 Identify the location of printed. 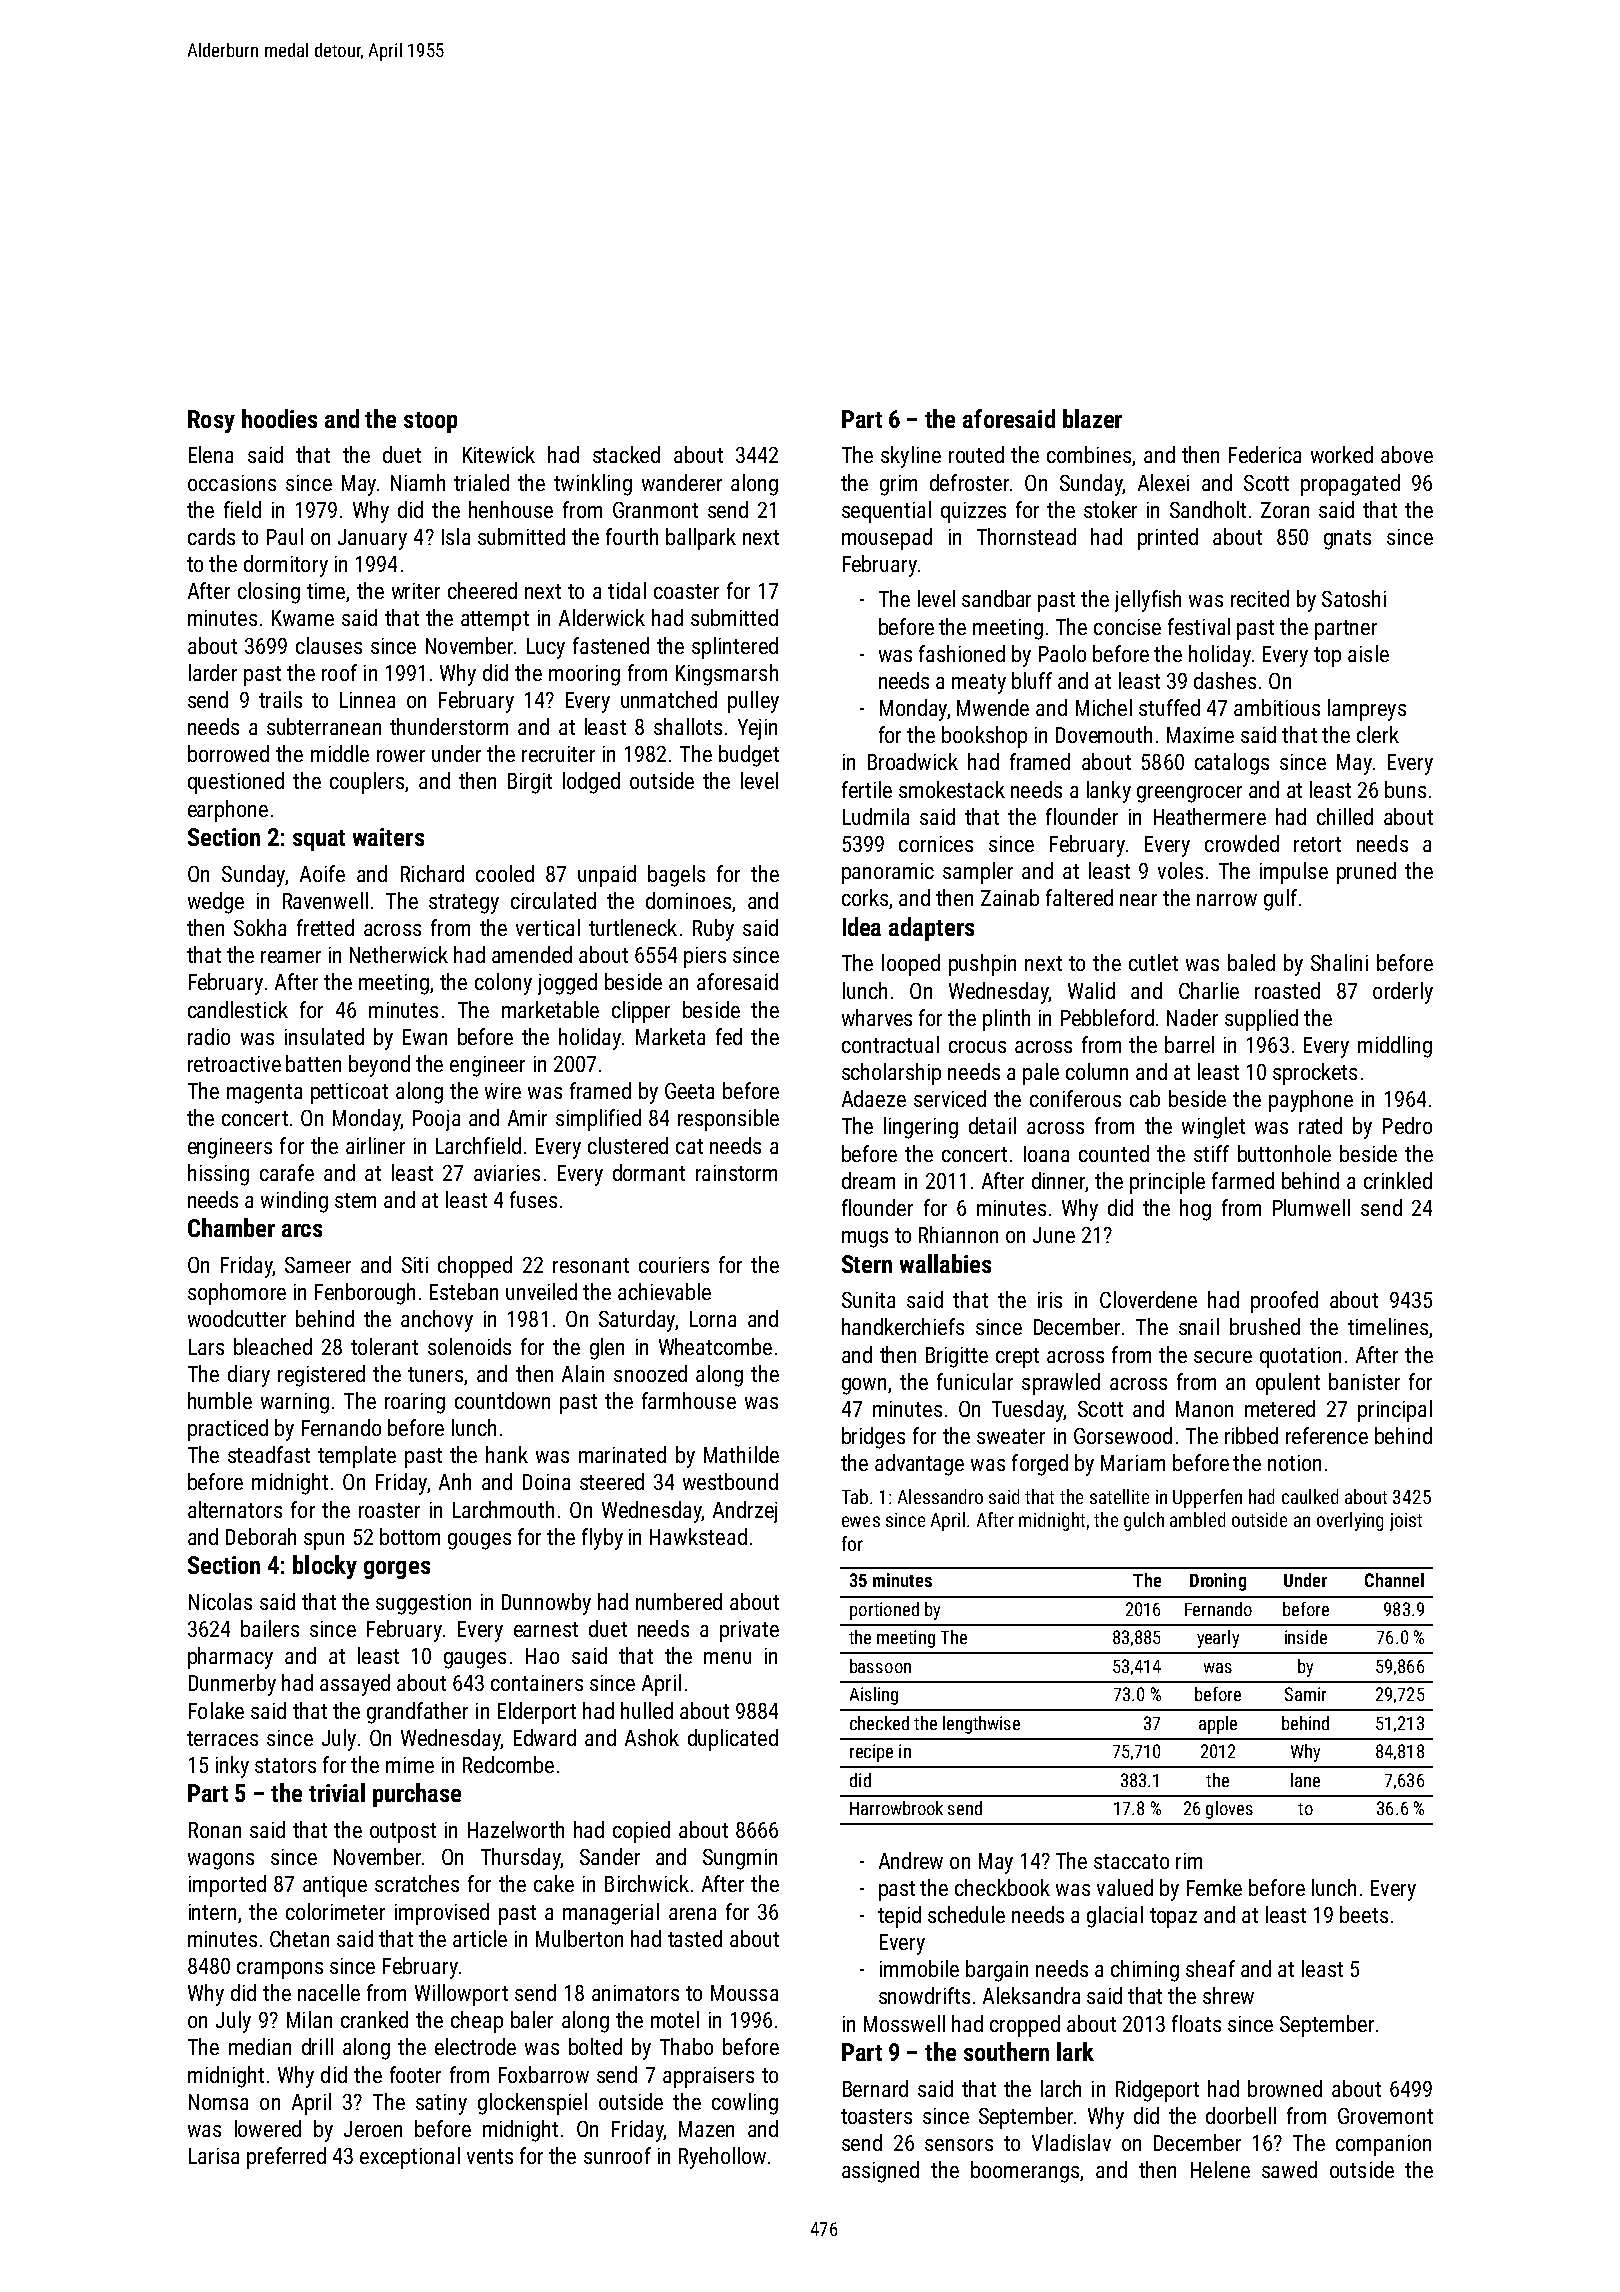
(1168, 539).
